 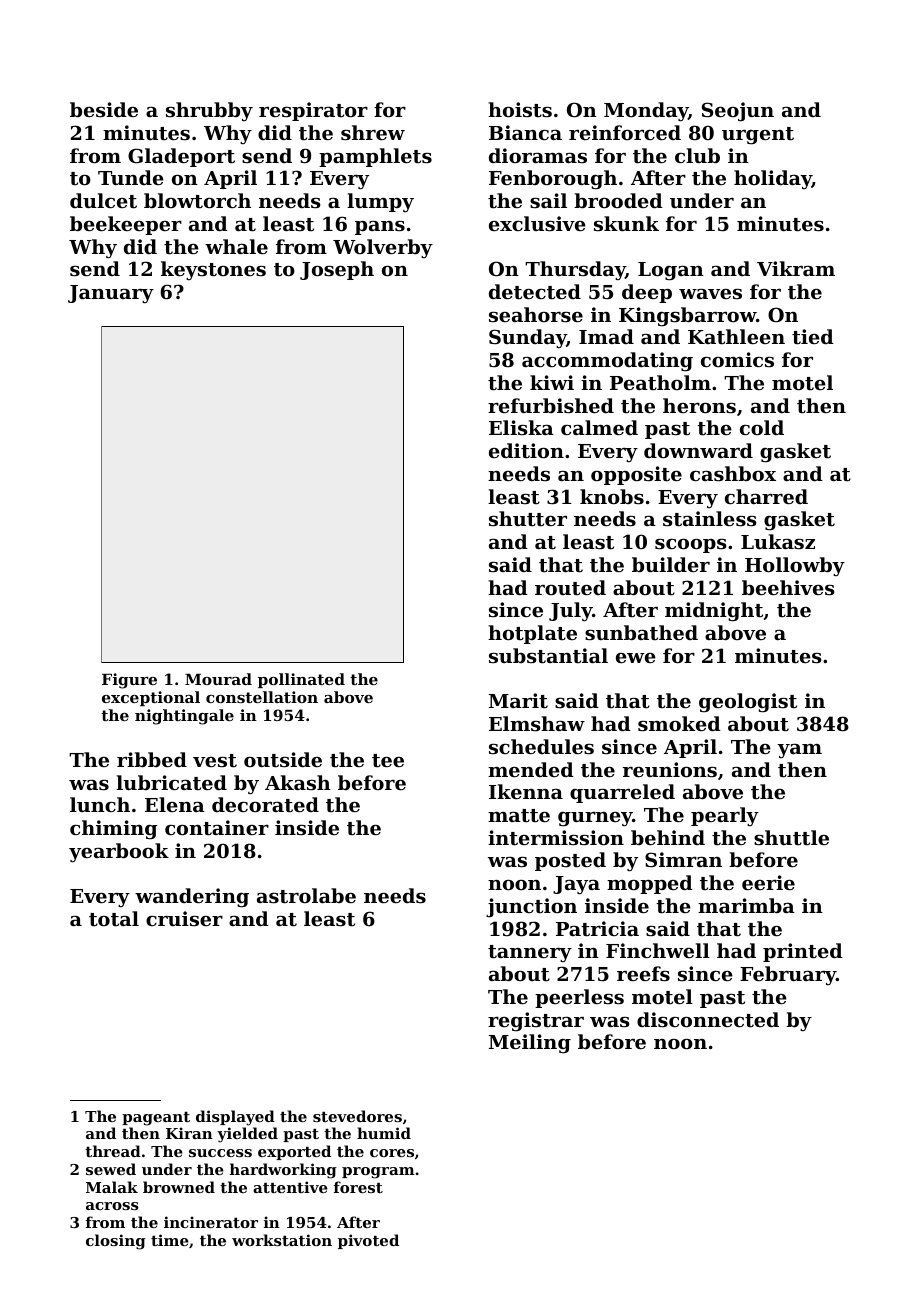 I want to click on Vikram, so click(x=796, y=268).
